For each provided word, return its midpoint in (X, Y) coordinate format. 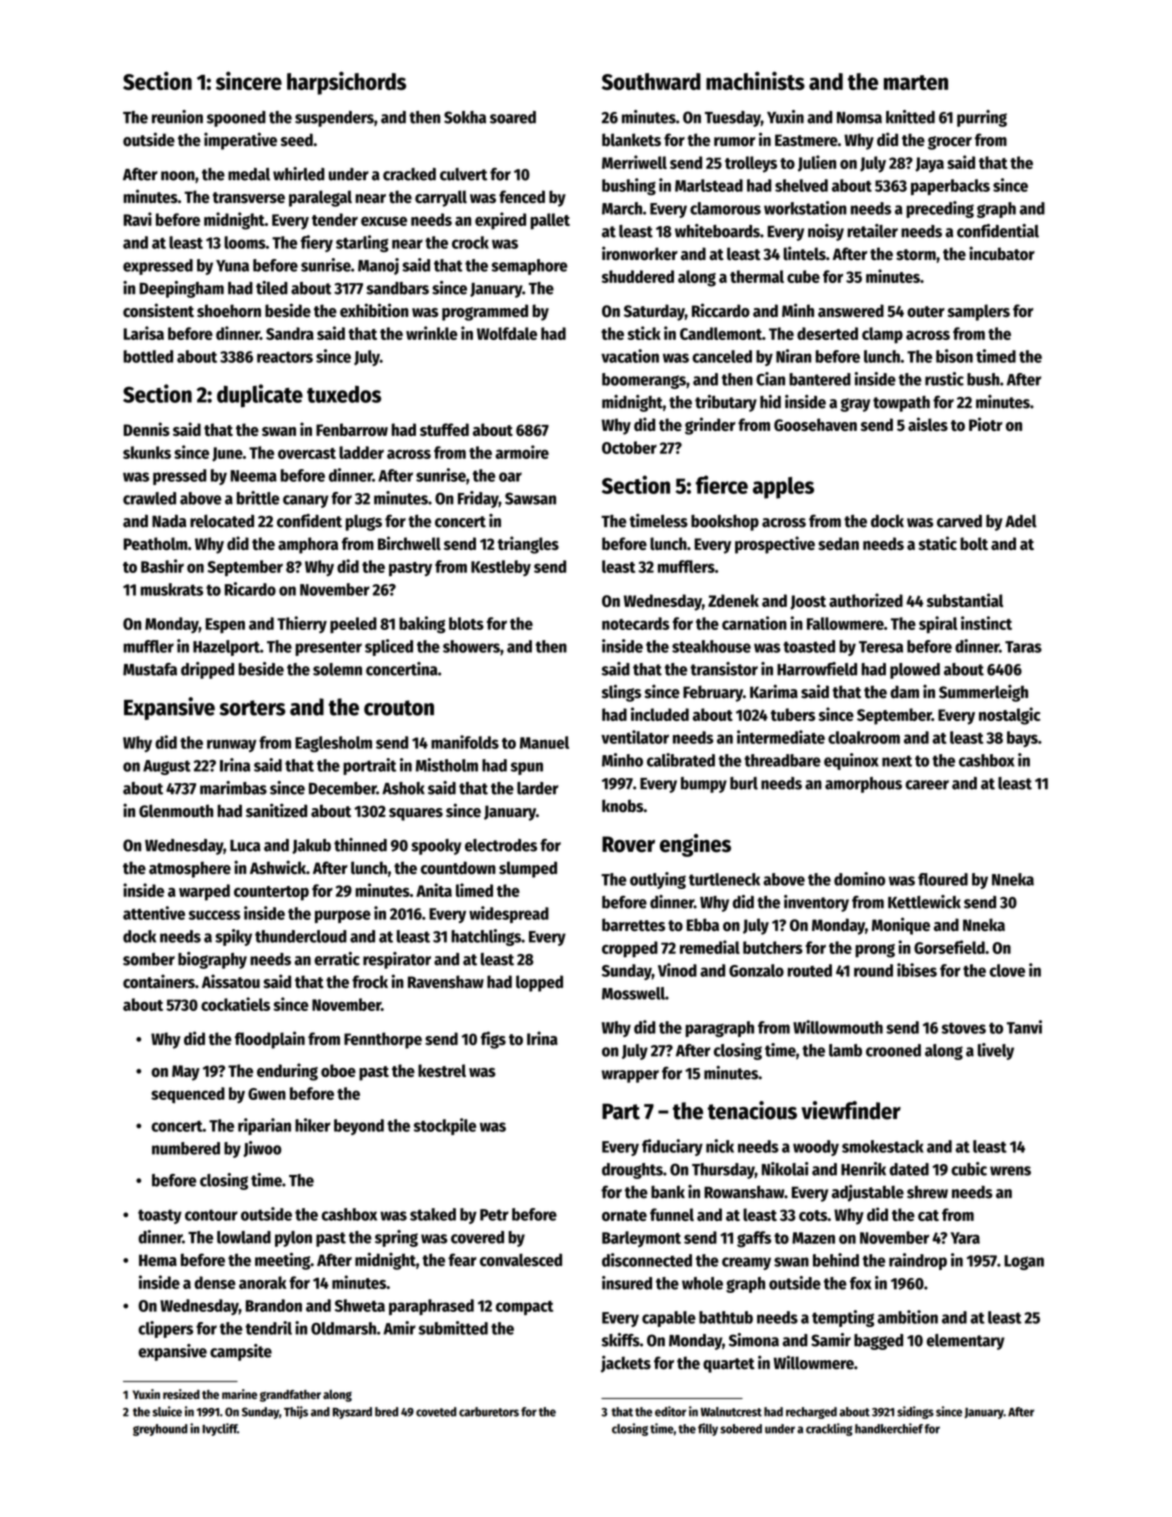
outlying (658, 880)
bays (1022, 739)
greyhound (160, 1430)
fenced (522, 197)
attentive (154, 913)
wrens (1010, 1171)
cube (803, 276)
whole (702, 1283)
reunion (177, 117)
